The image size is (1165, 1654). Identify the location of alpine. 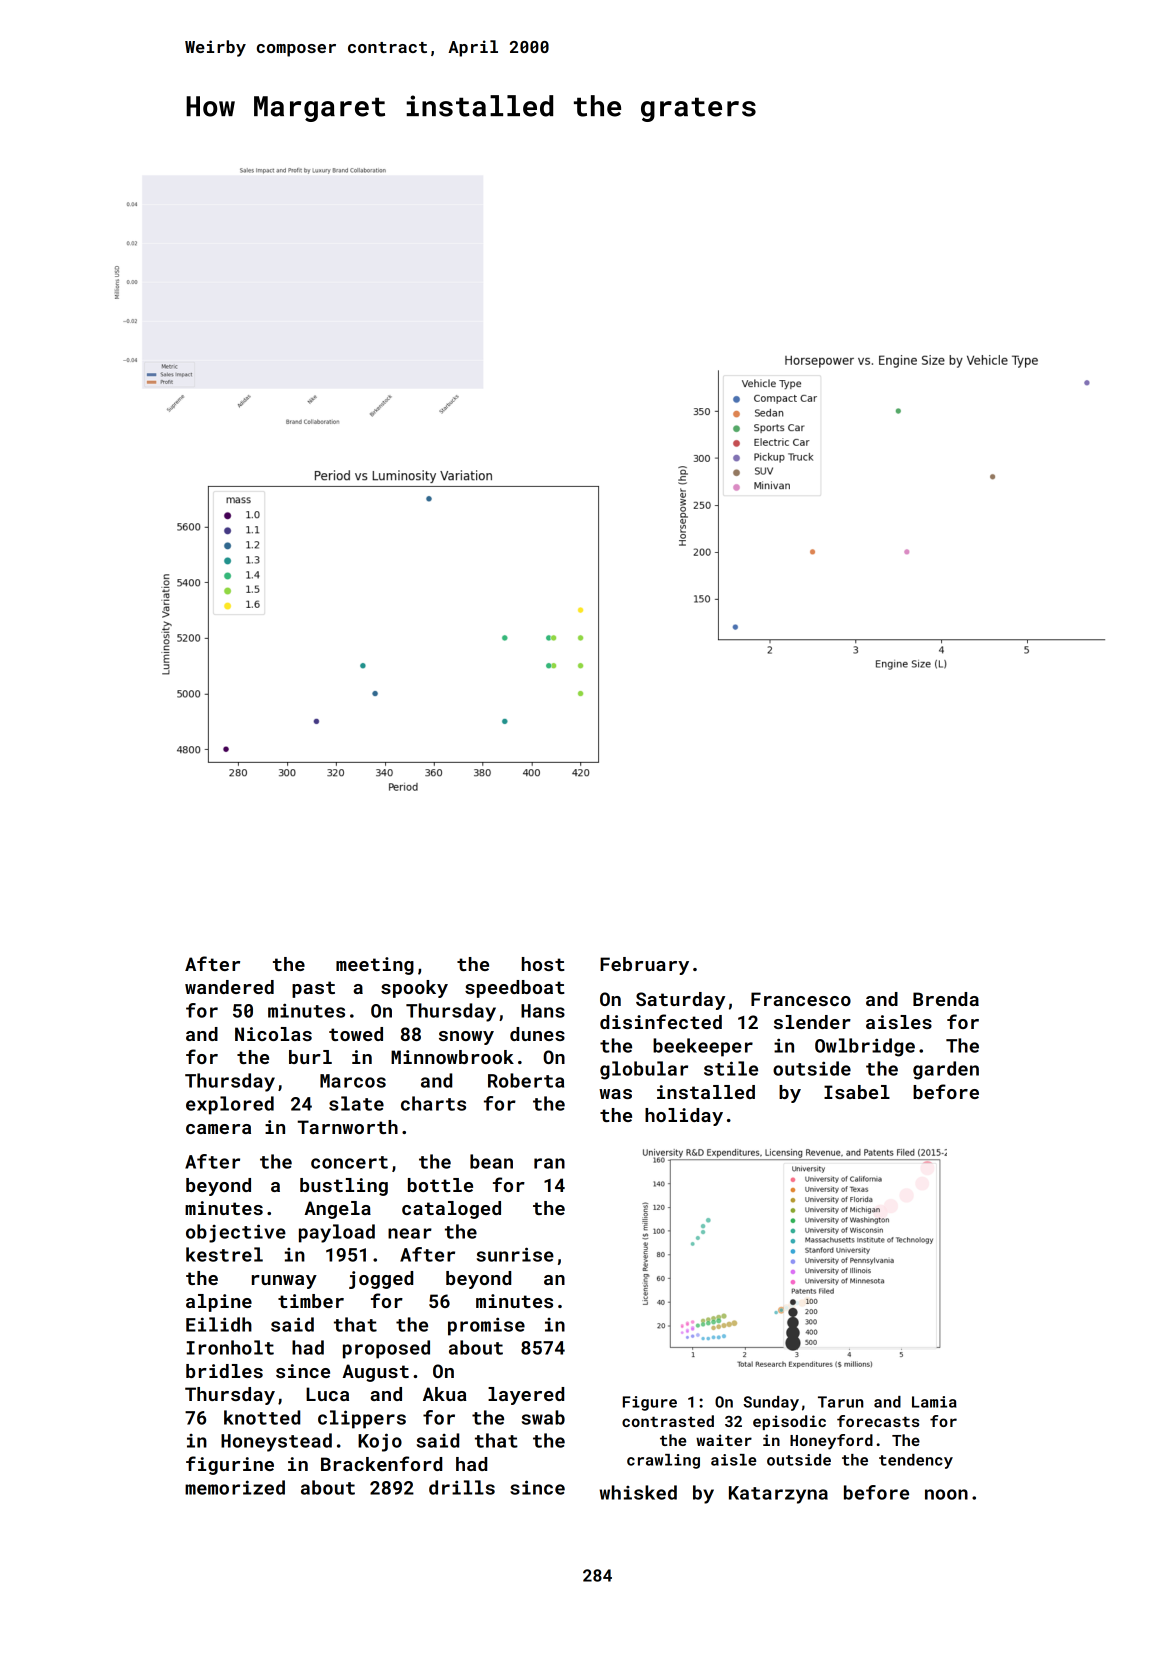
(219, 1303).
